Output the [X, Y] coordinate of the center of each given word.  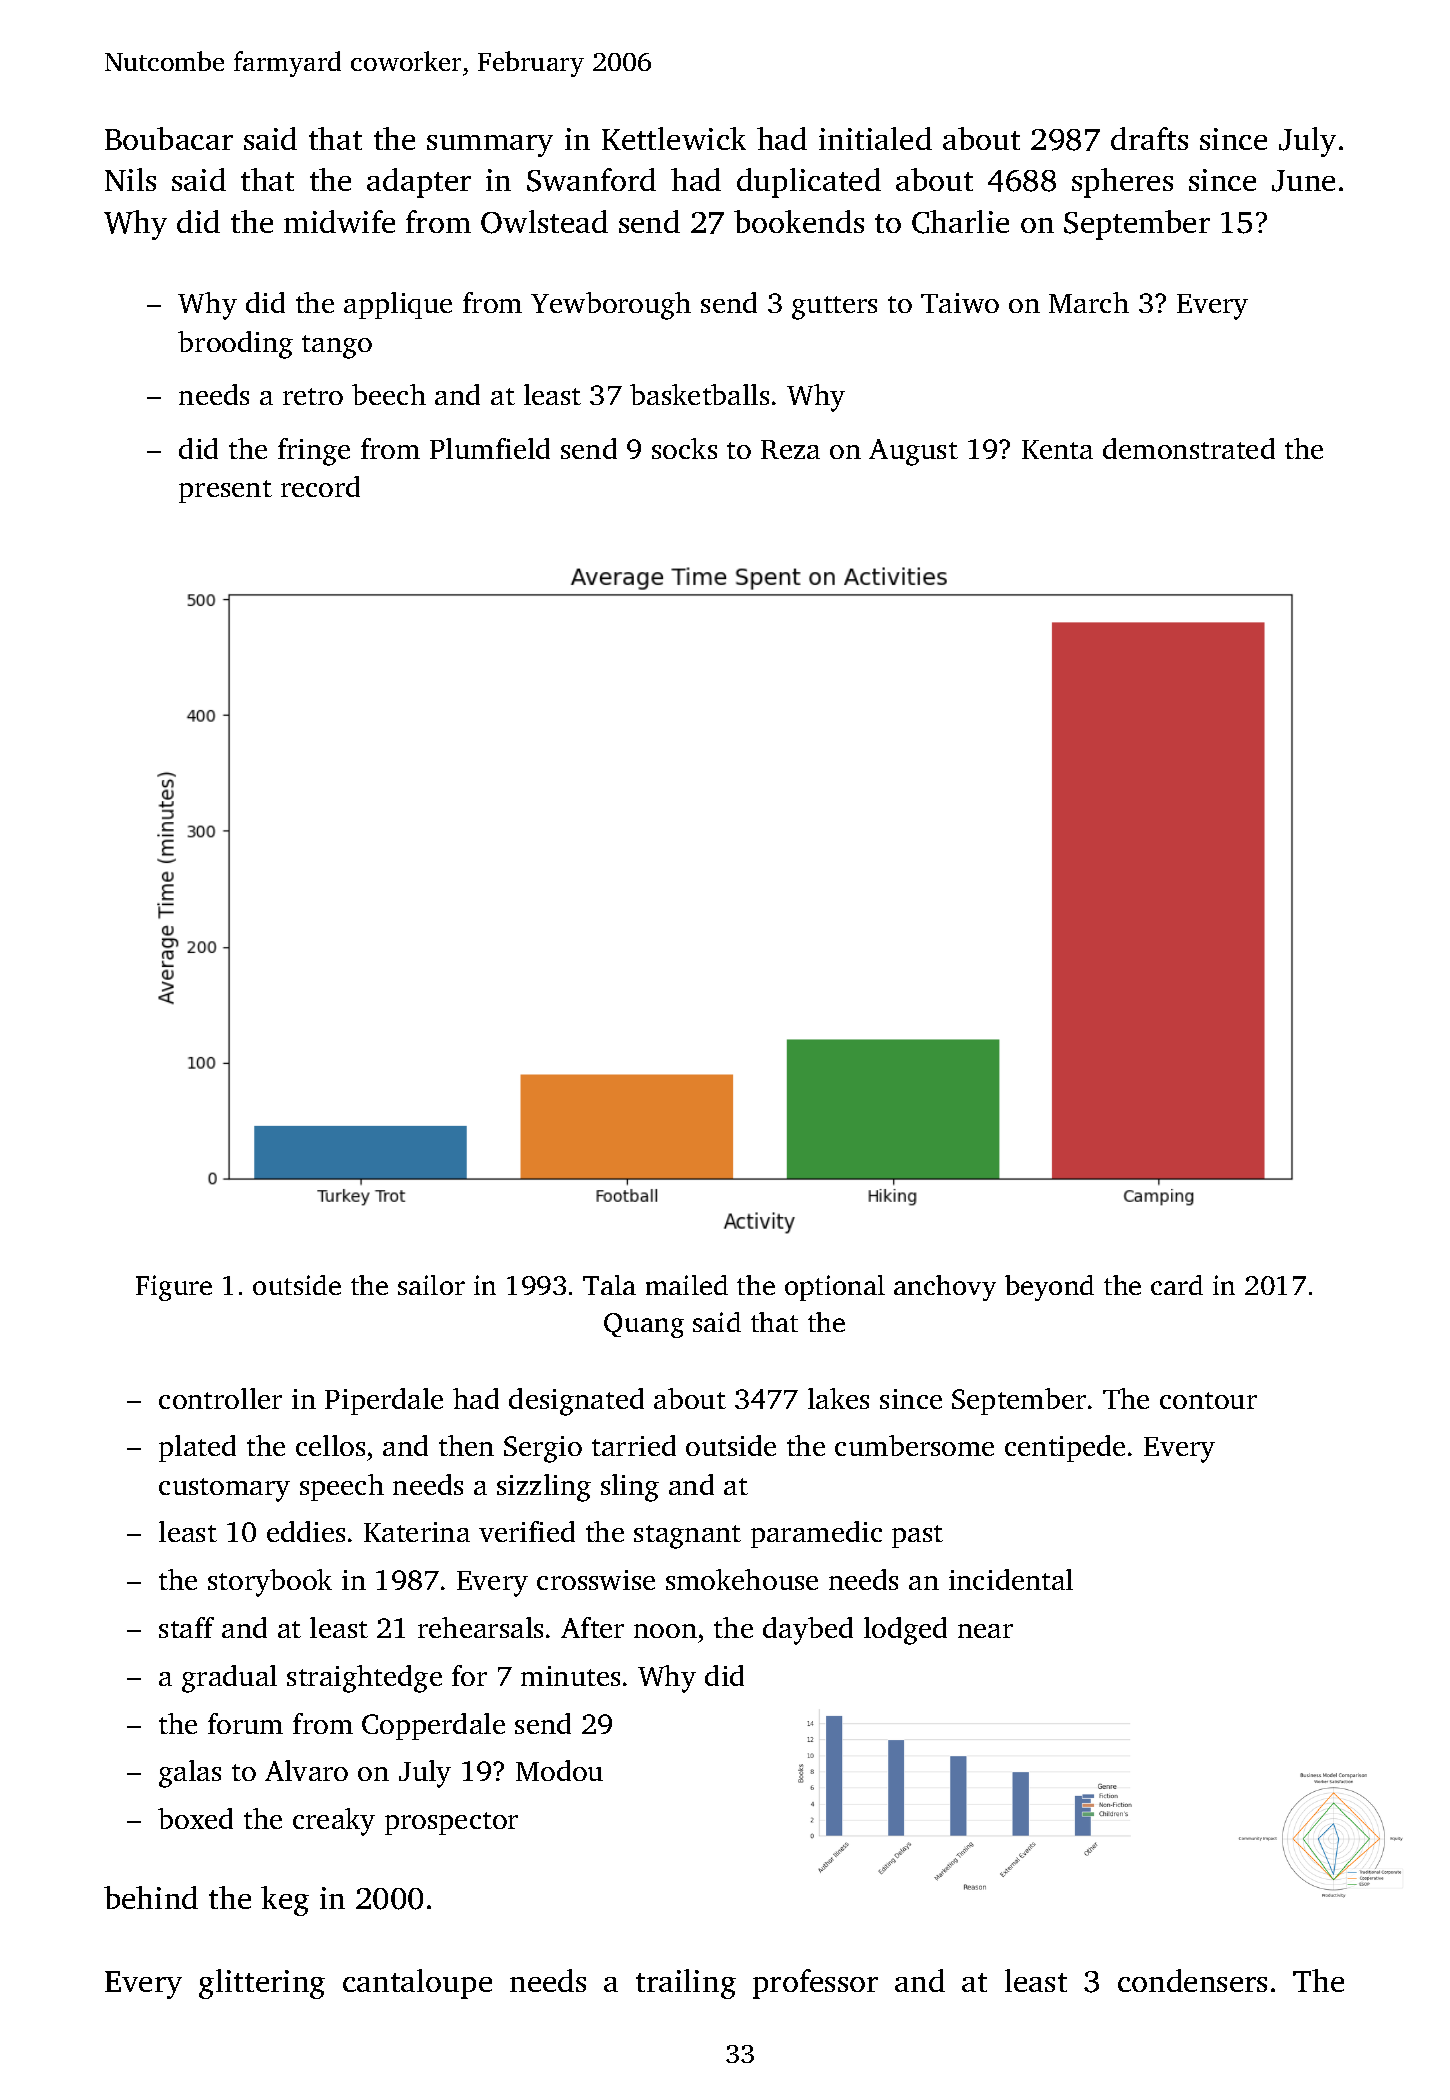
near [985, 1631]
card [1177, 1285]
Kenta [1057, 449]
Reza [790, 449]
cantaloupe [417, 1984]
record [320, 486]
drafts [1149, 138]
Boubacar [169, 138]
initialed [875, 138]
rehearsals [480, 1627]
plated [197, 1448]
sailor [431, 1285]
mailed [687, 1285]
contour [1208, 1400]
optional [835, 1288]
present [225, 491]
